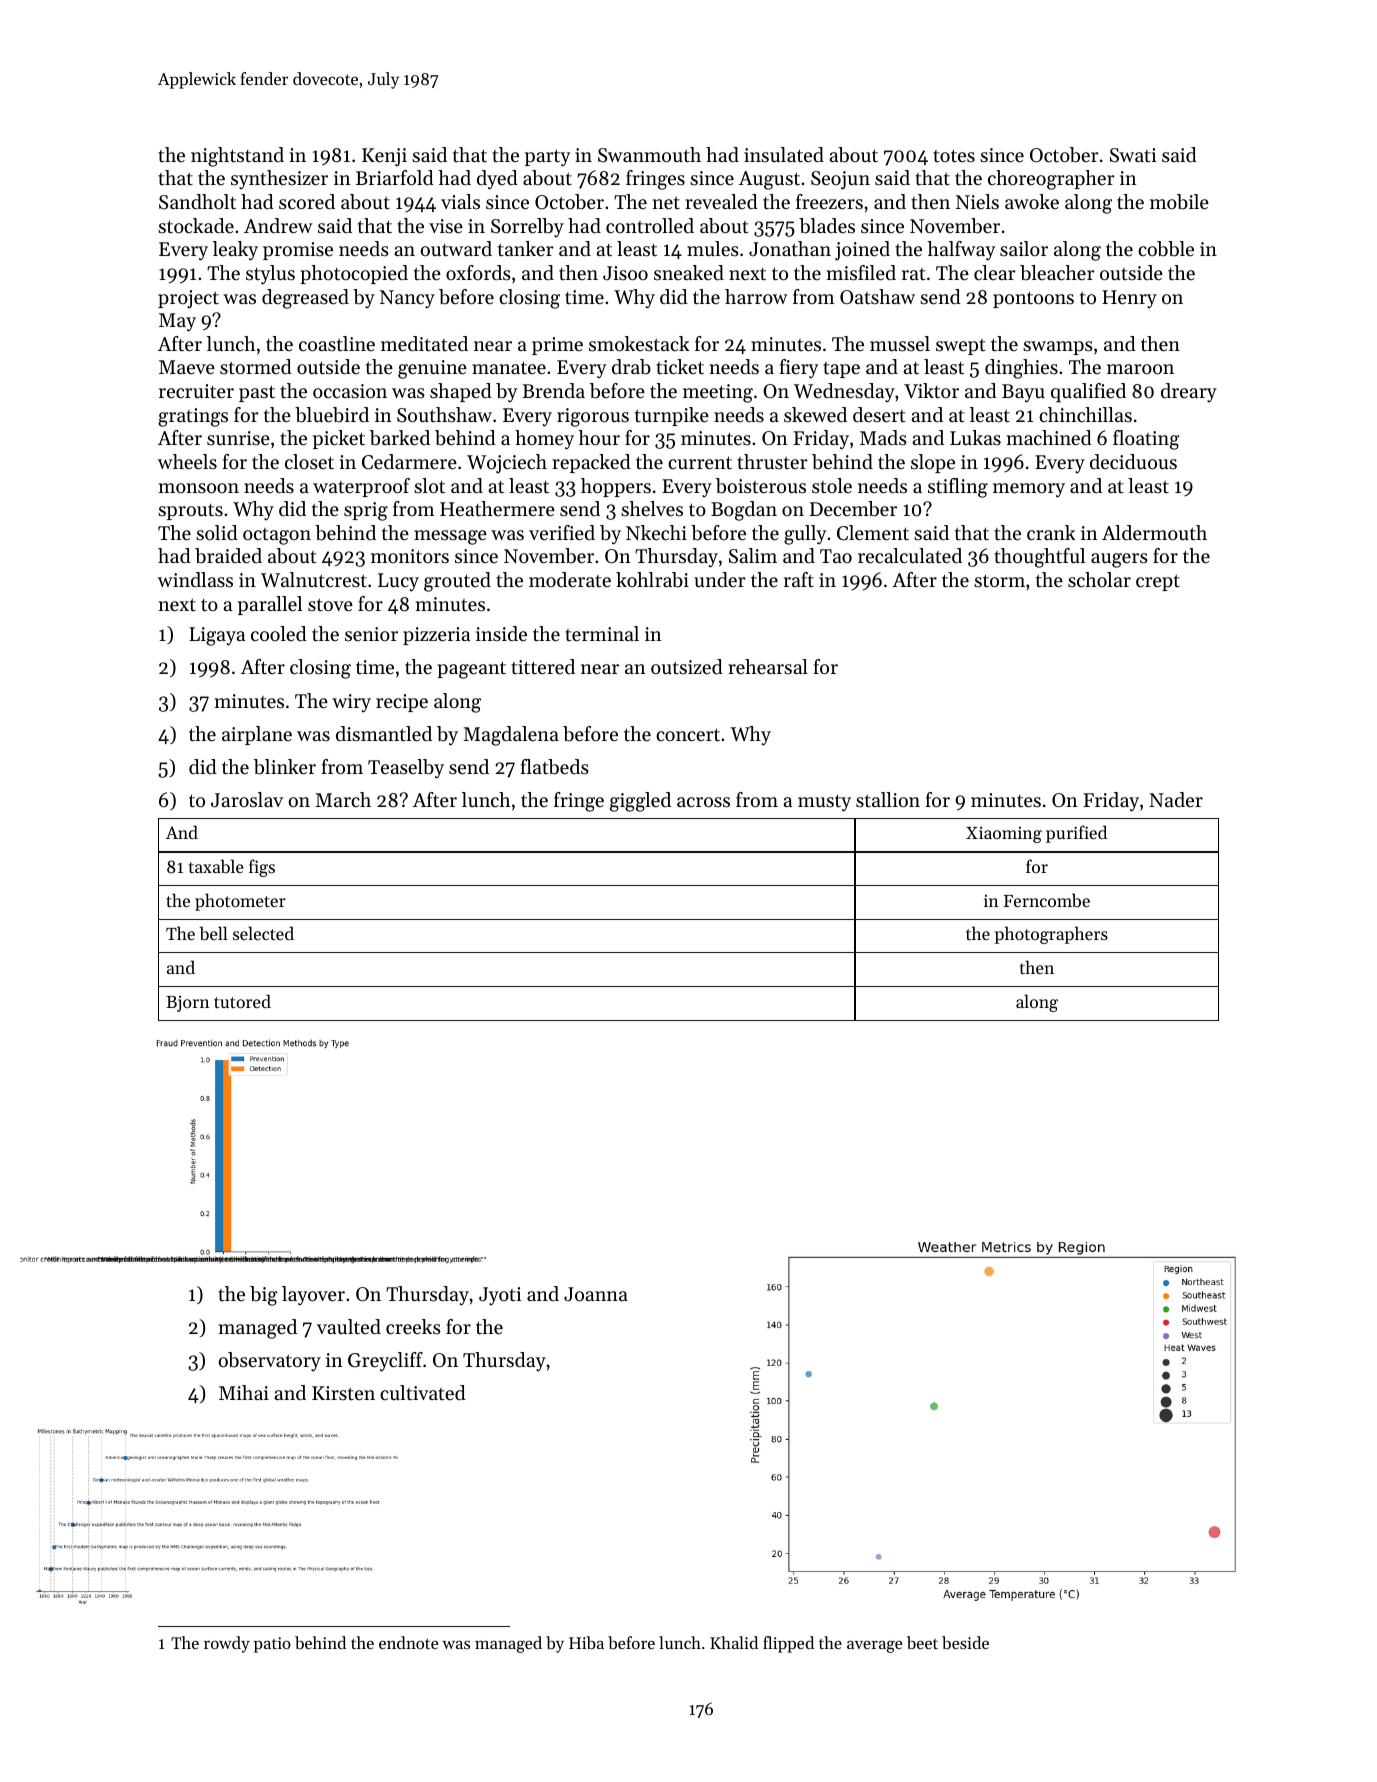  Describe the element at coordinates (1051, 935) in the document. I see `photographers` at that location.
